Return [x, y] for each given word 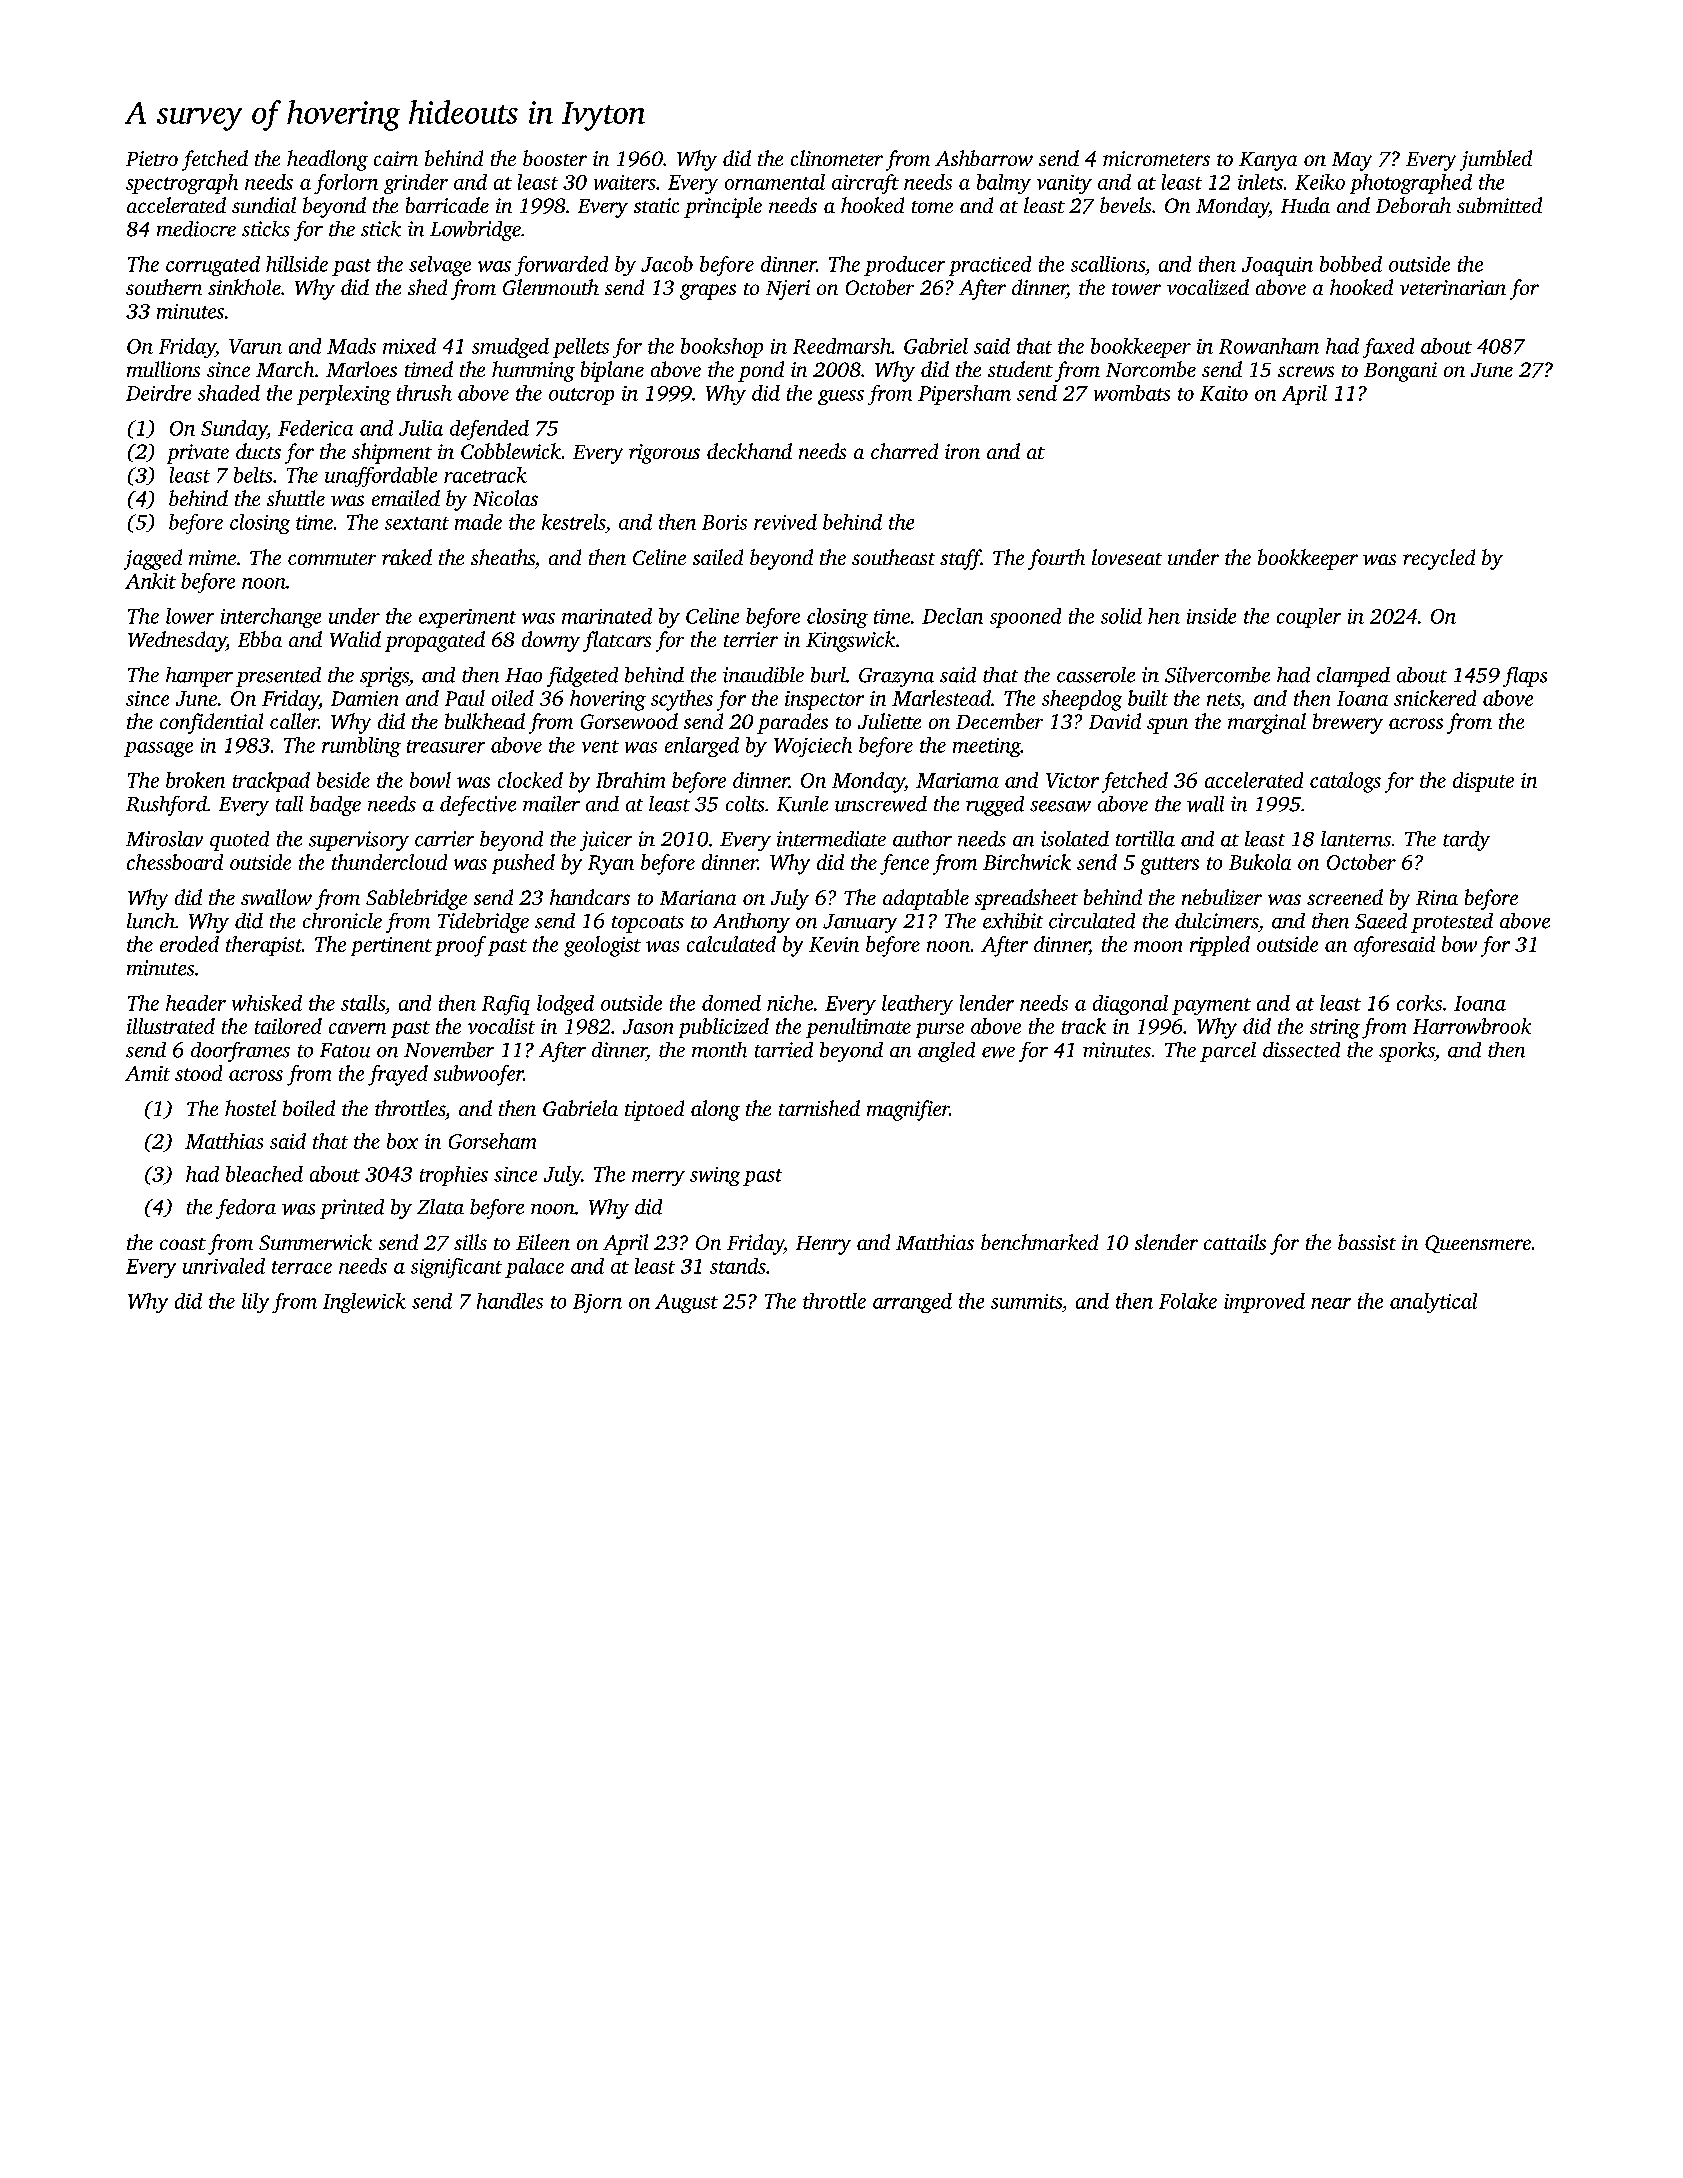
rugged [995, 806]
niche [790, 1003]
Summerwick [315, 1242]
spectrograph [182, 184]
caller [294, 721]
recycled [1439, 559]
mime [212, 557]
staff [960, 559]
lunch [151, 921]
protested [1452, 923]
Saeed [1381, 921]
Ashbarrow [984, 158]
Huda [1305, 205]
